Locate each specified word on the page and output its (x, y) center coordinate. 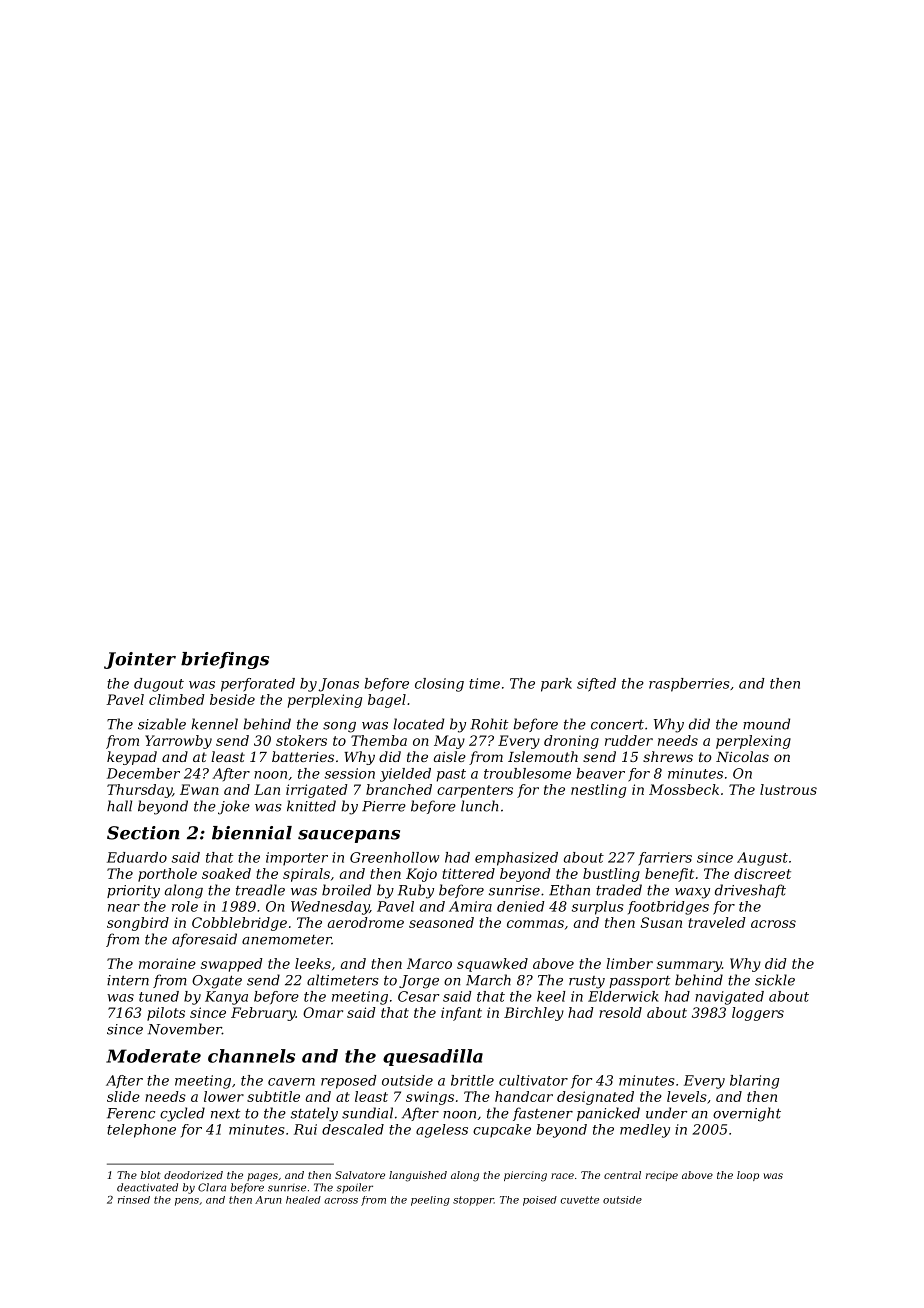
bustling (611, 875)
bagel (387, 701)
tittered (468, 873)
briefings (225, 660)
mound (766, 724)
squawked (492, 965)
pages (262, 1177)
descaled (353, 1129)
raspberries (689, 685)
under (667, 1113)
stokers (301, 740)
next (225, 1114)
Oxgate (217, 982)
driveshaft (750, 891)
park (556, 685)
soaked (226, 873)
